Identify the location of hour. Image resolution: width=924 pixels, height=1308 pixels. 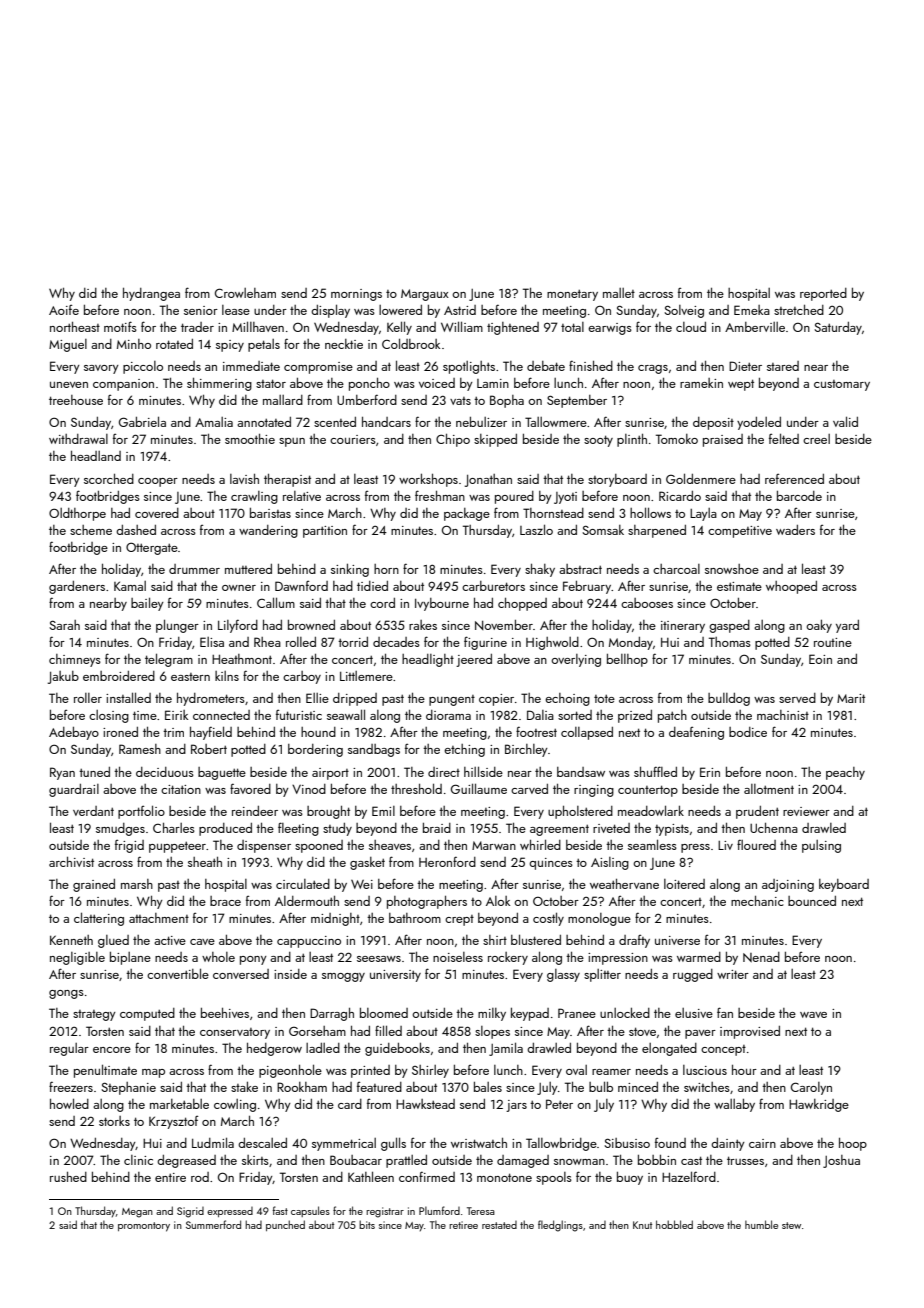
(744, 1070).
